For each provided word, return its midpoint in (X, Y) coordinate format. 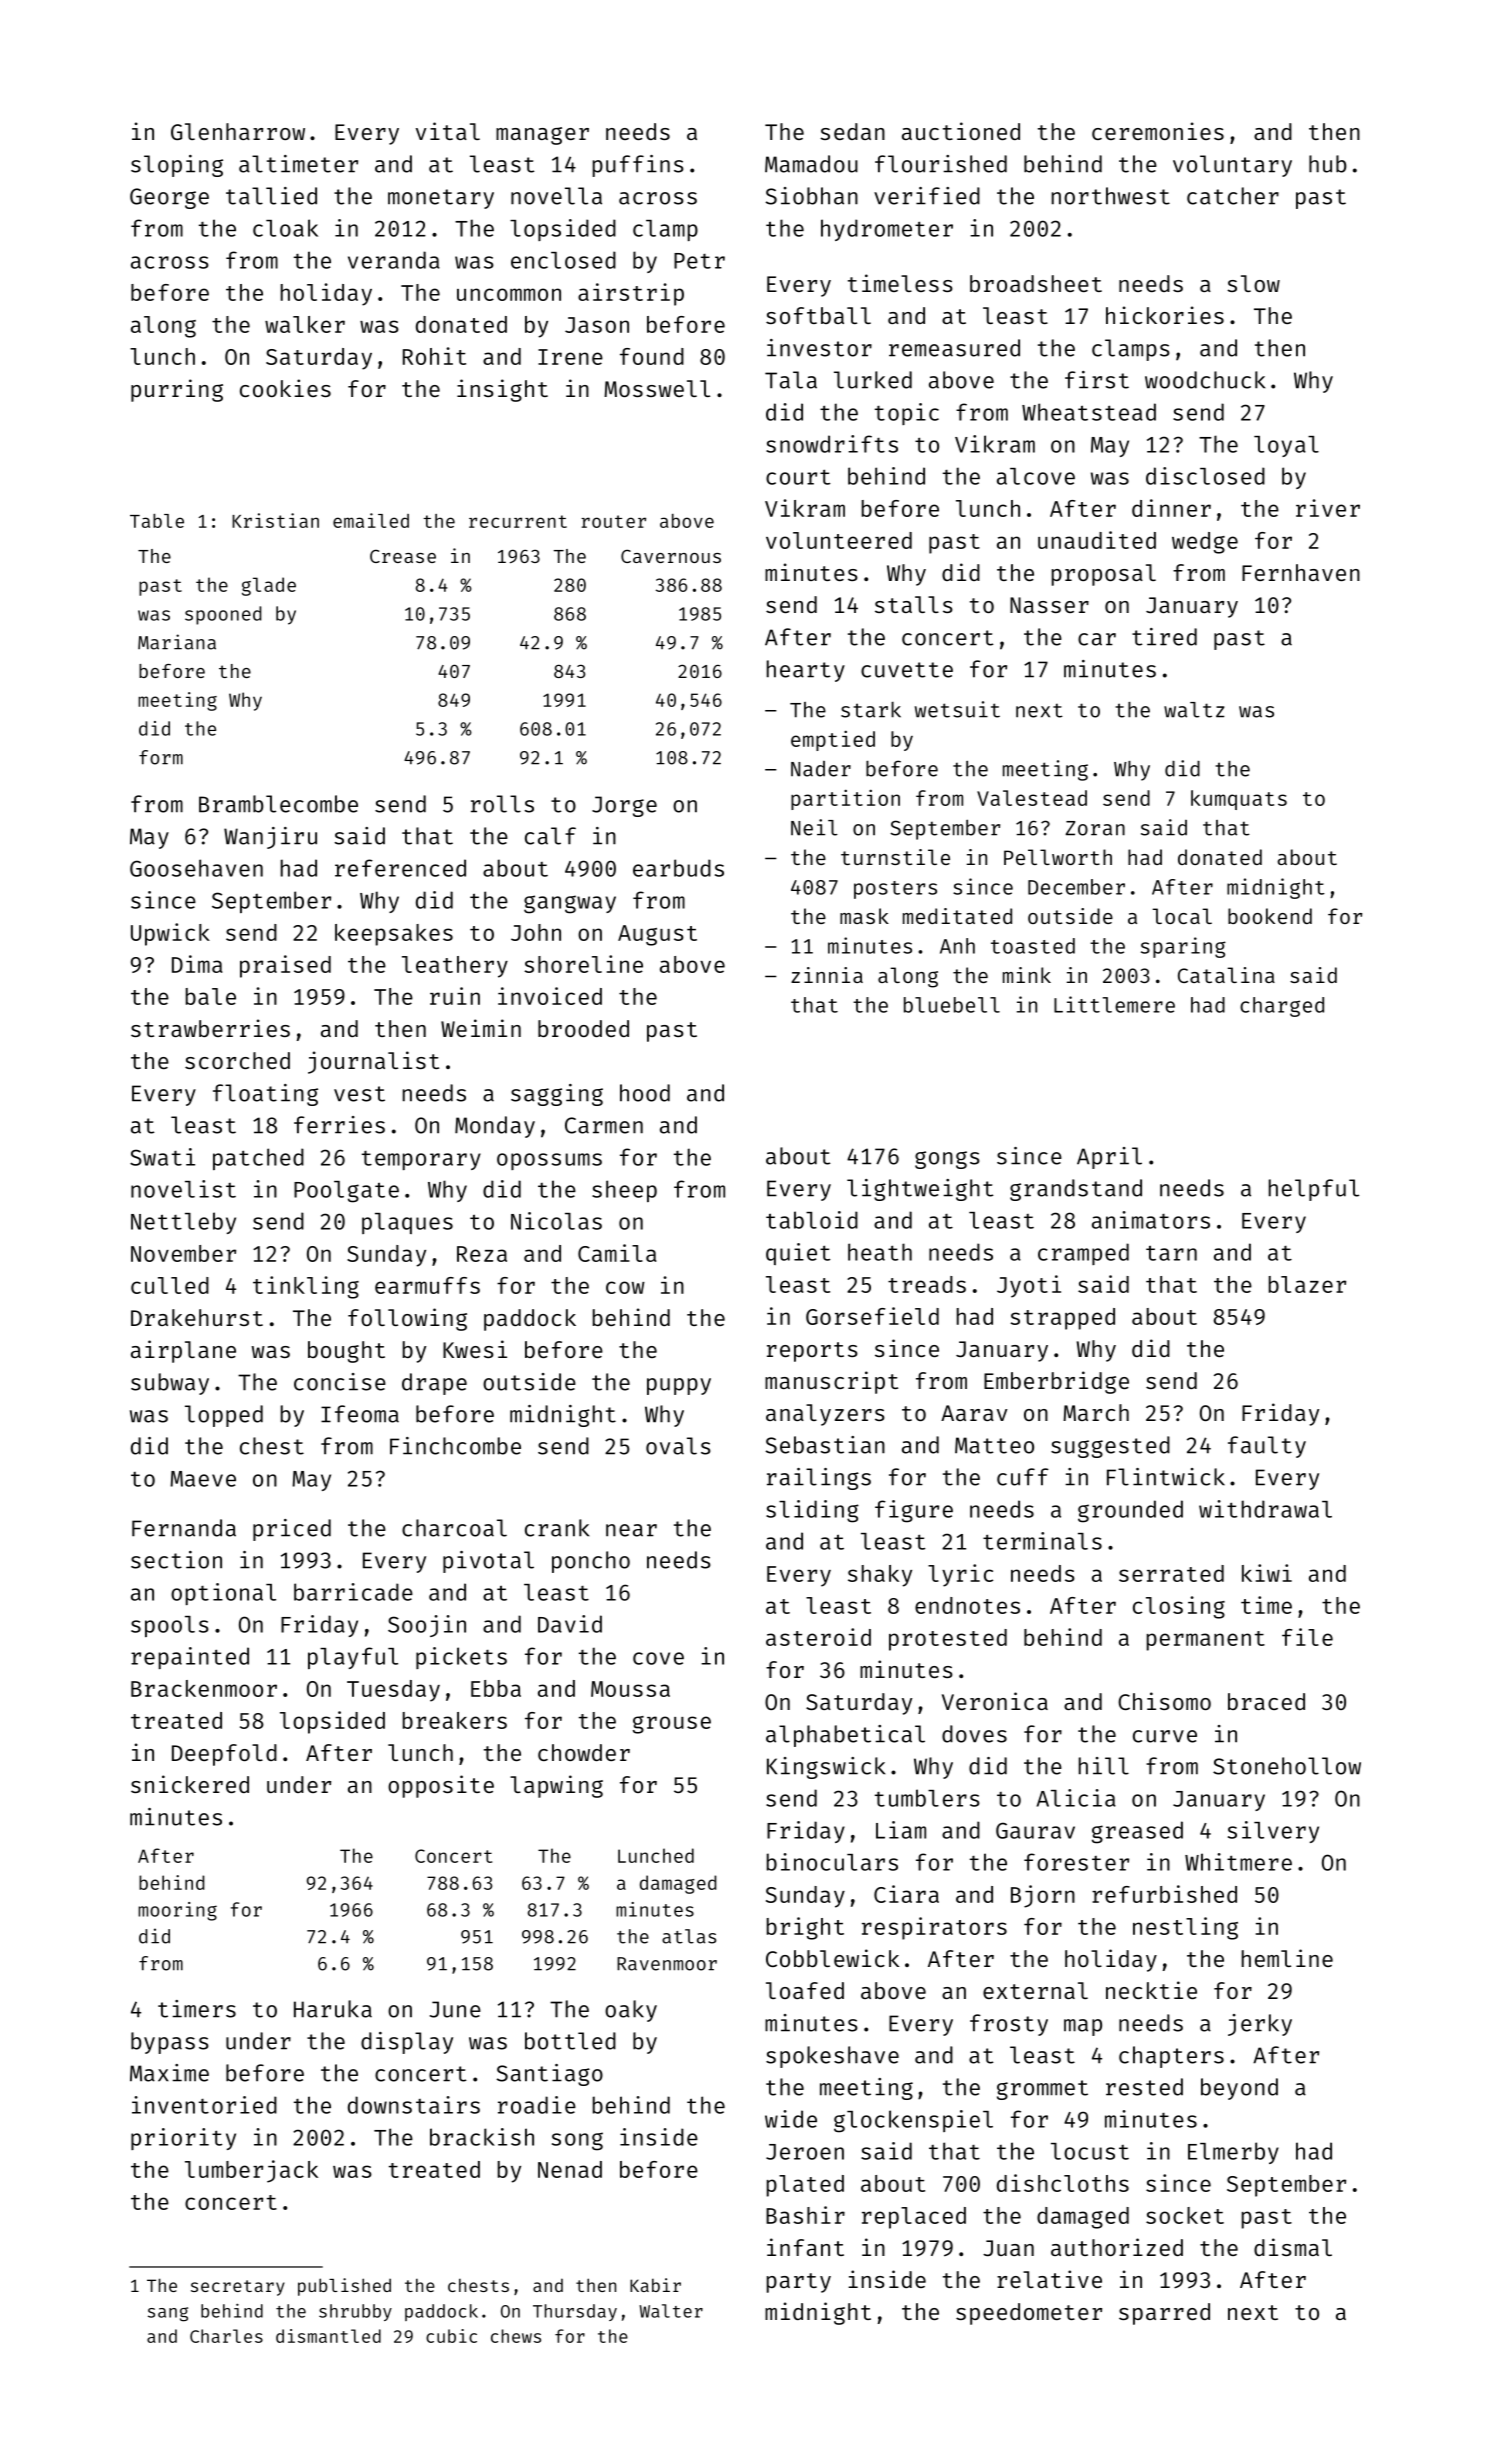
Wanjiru (270, 838)
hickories (1165, 315)
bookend (1270, 916)
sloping (177, 166)
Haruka (333, 2009)
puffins (638, 166)
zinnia (827, 975)
